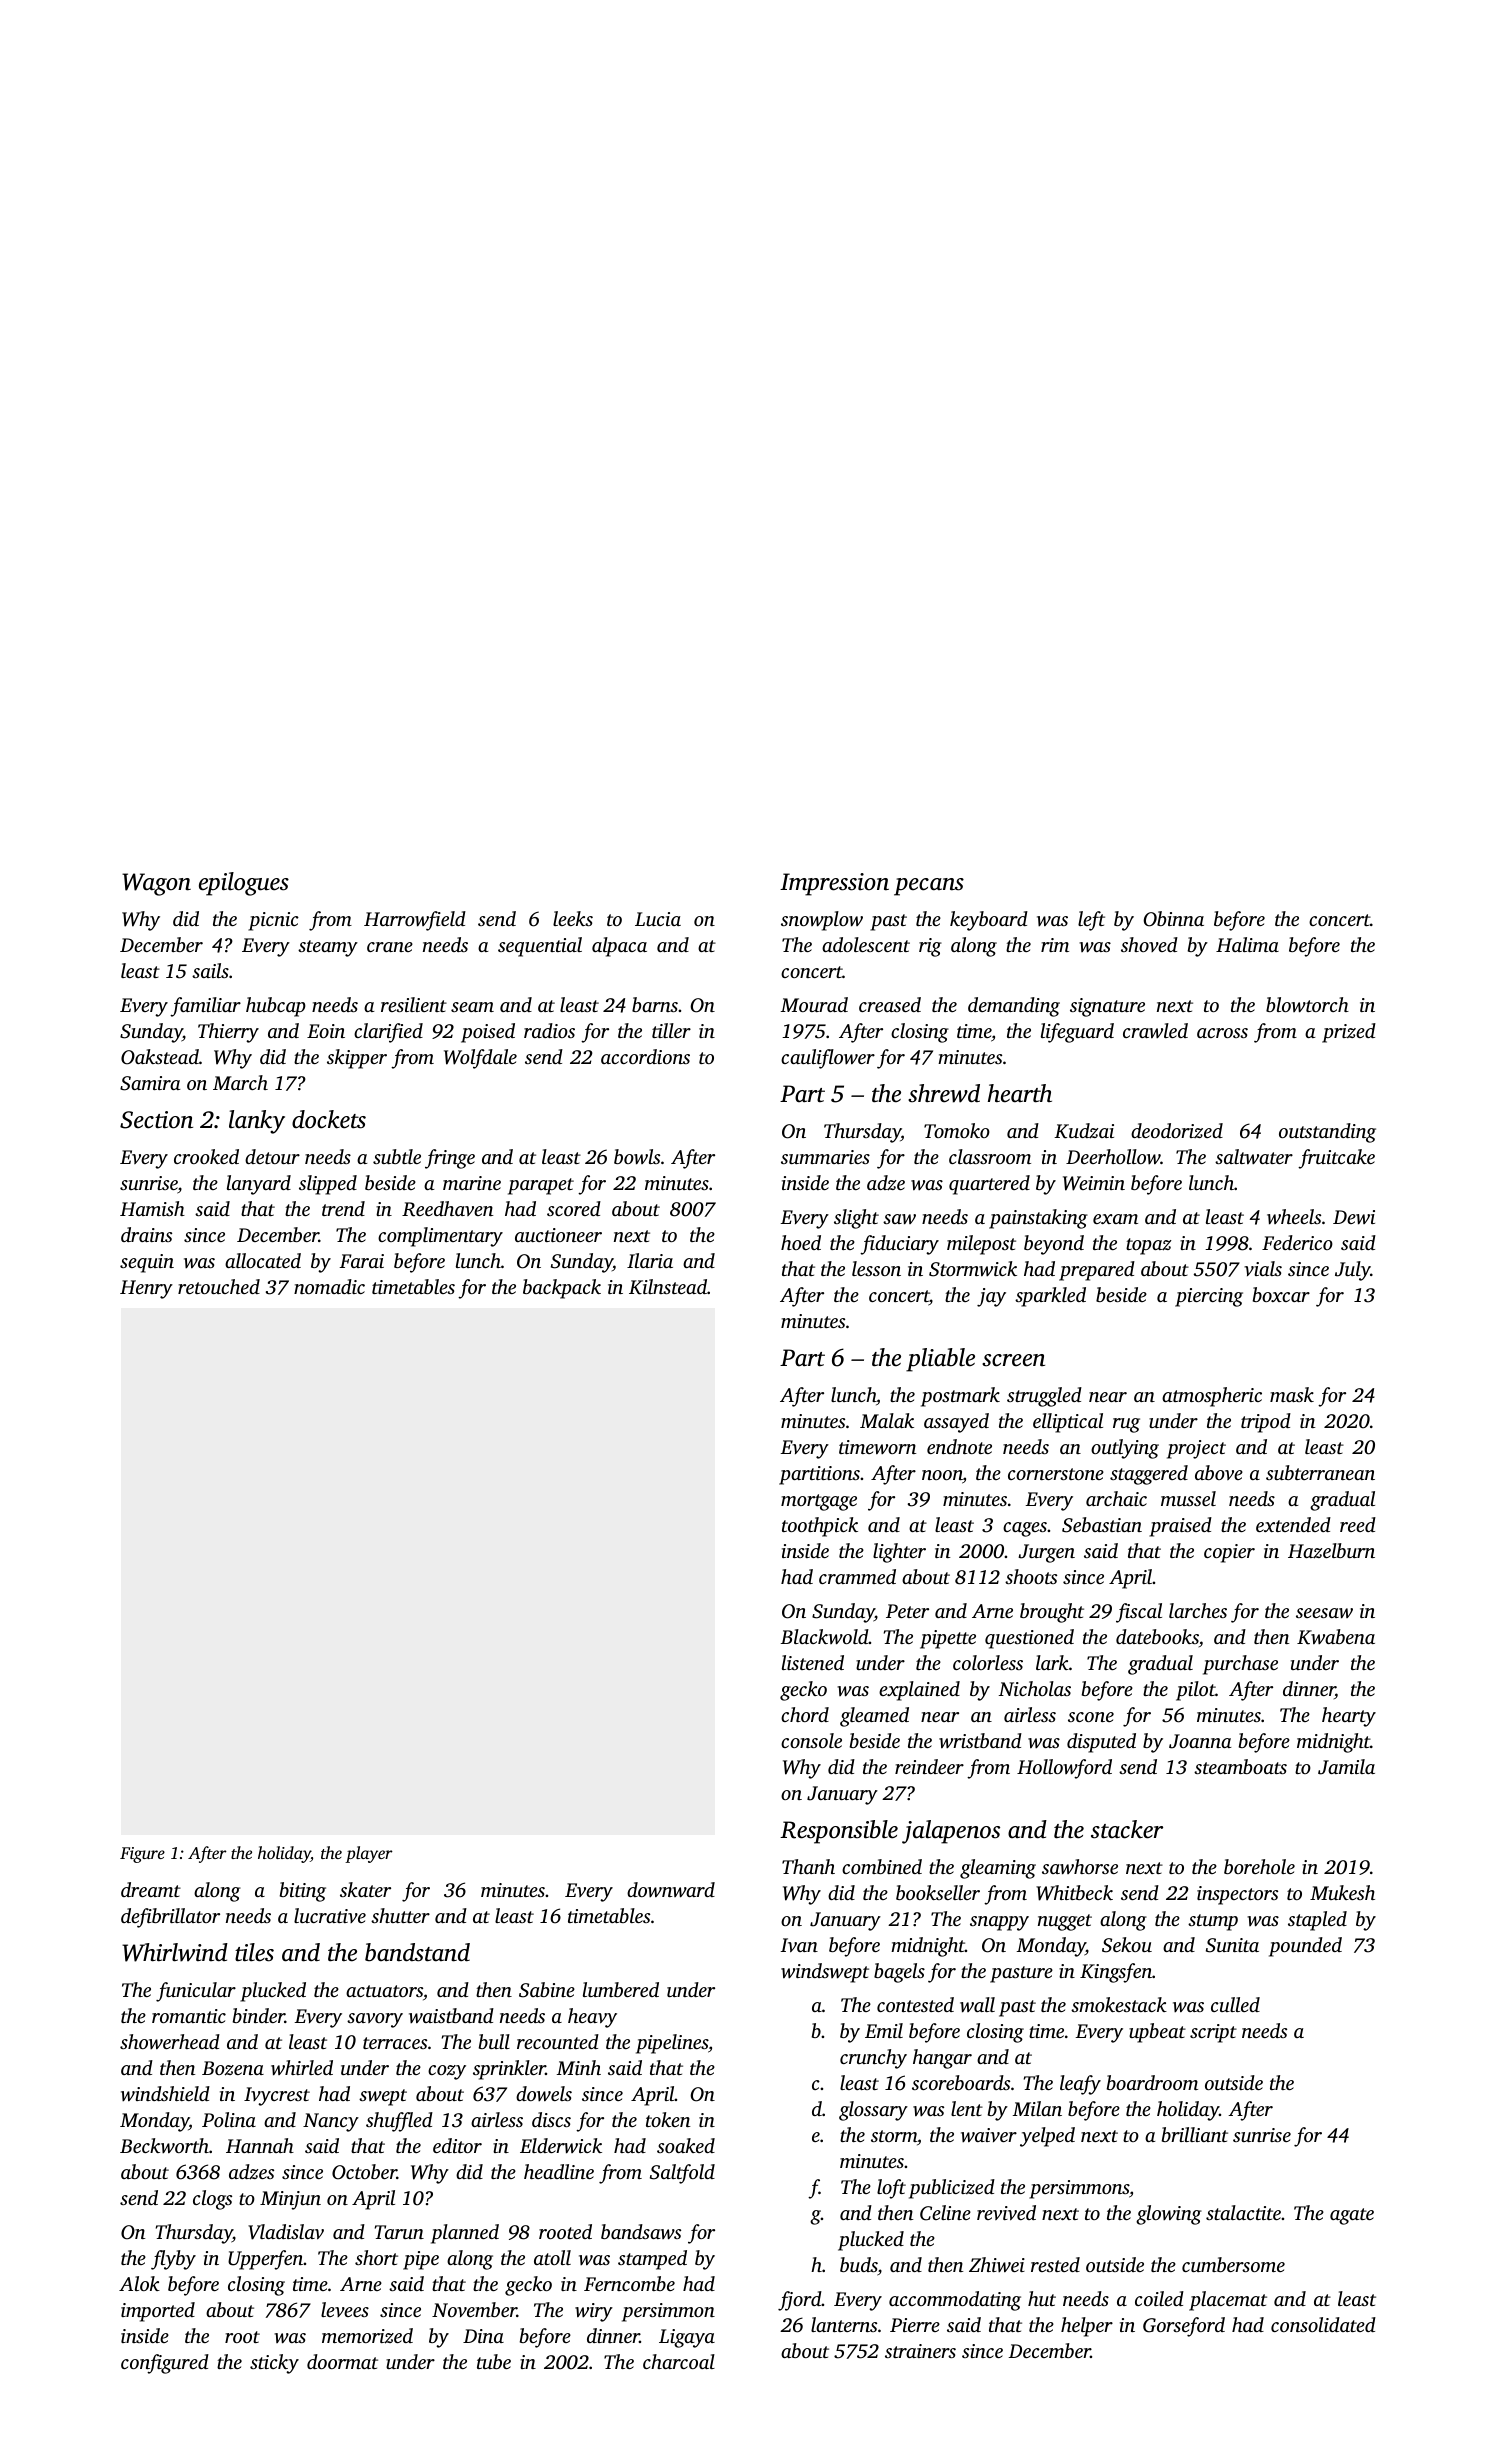 The height and width of the page is (2464, 1496). I want to click on hearty, so click(1349, 1717).
